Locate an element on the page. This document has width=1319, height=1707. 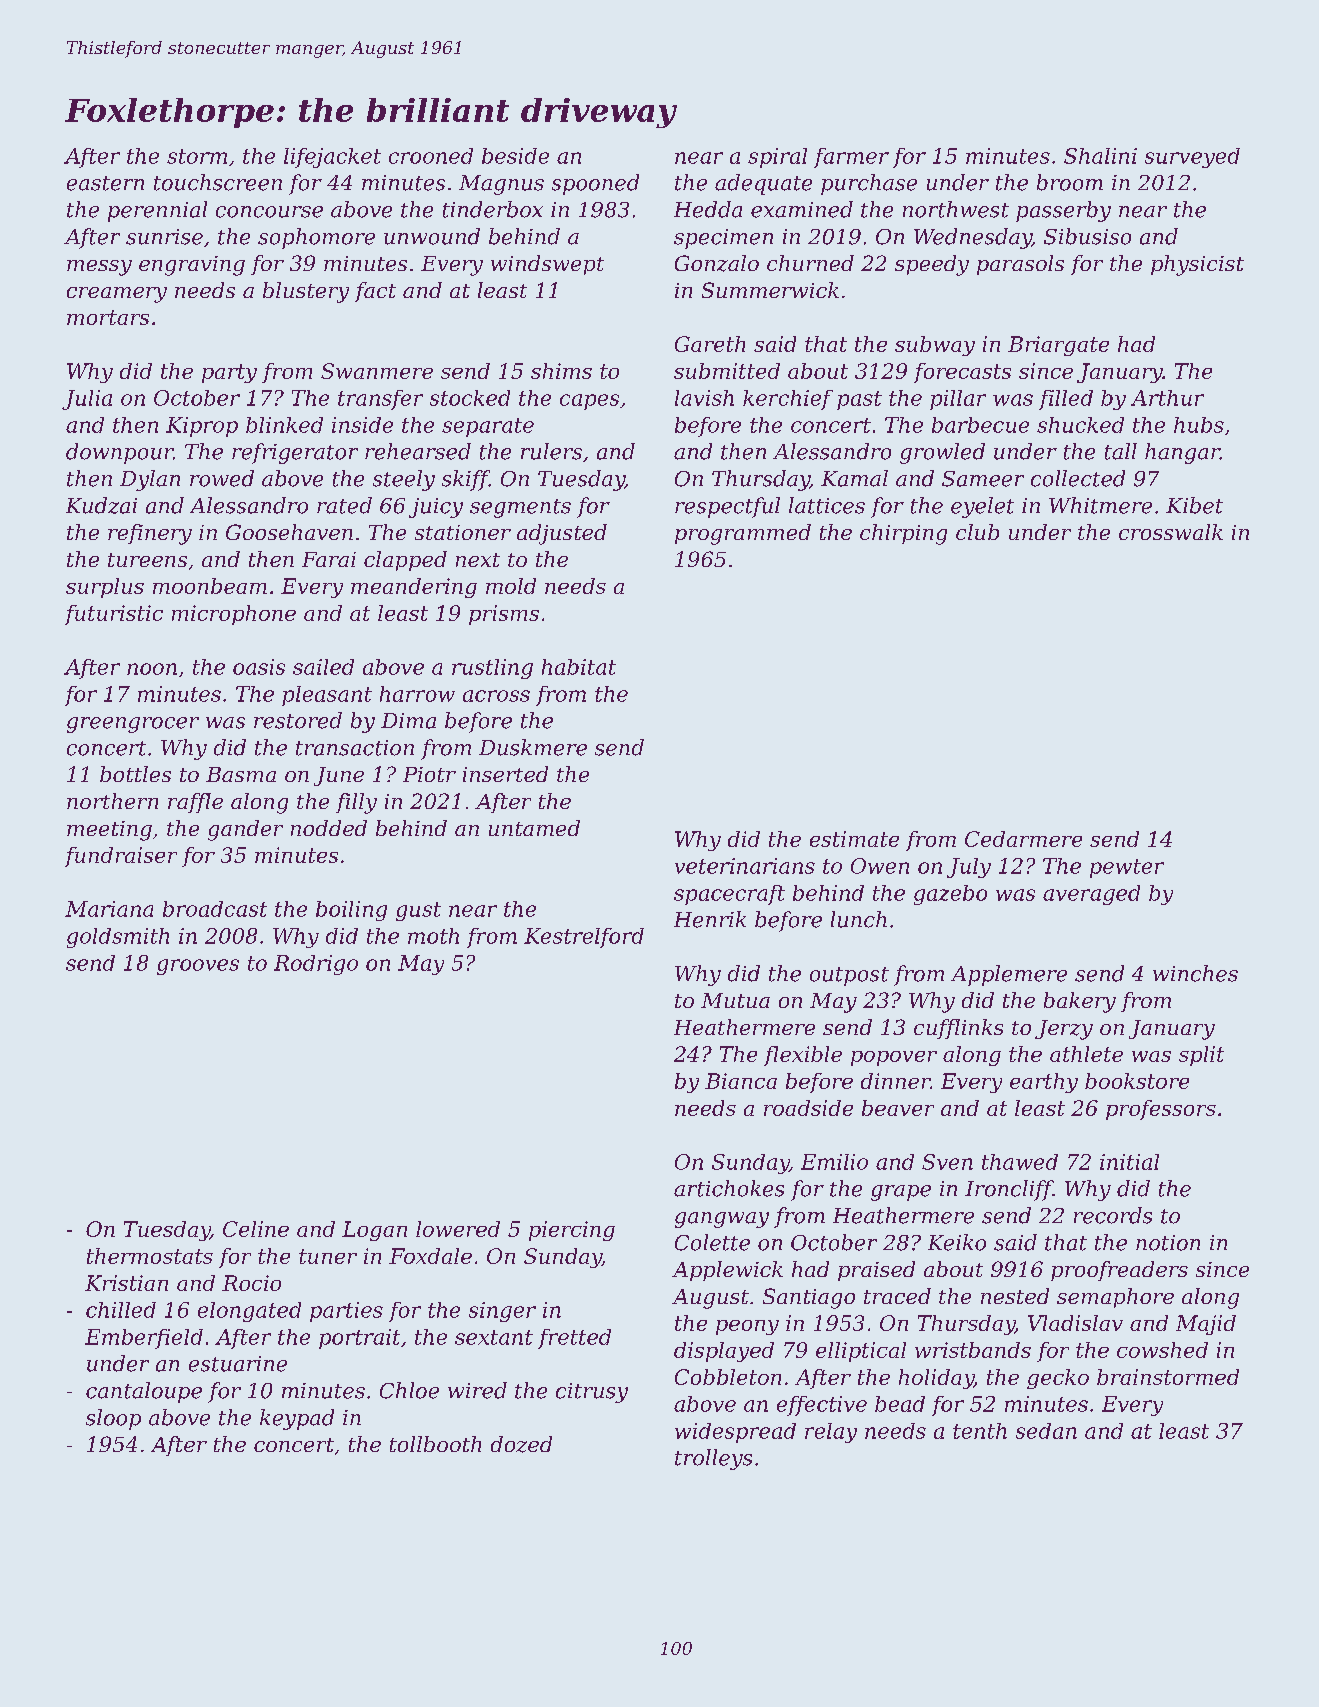
surveyed is located at coordinates (1192, 158).
